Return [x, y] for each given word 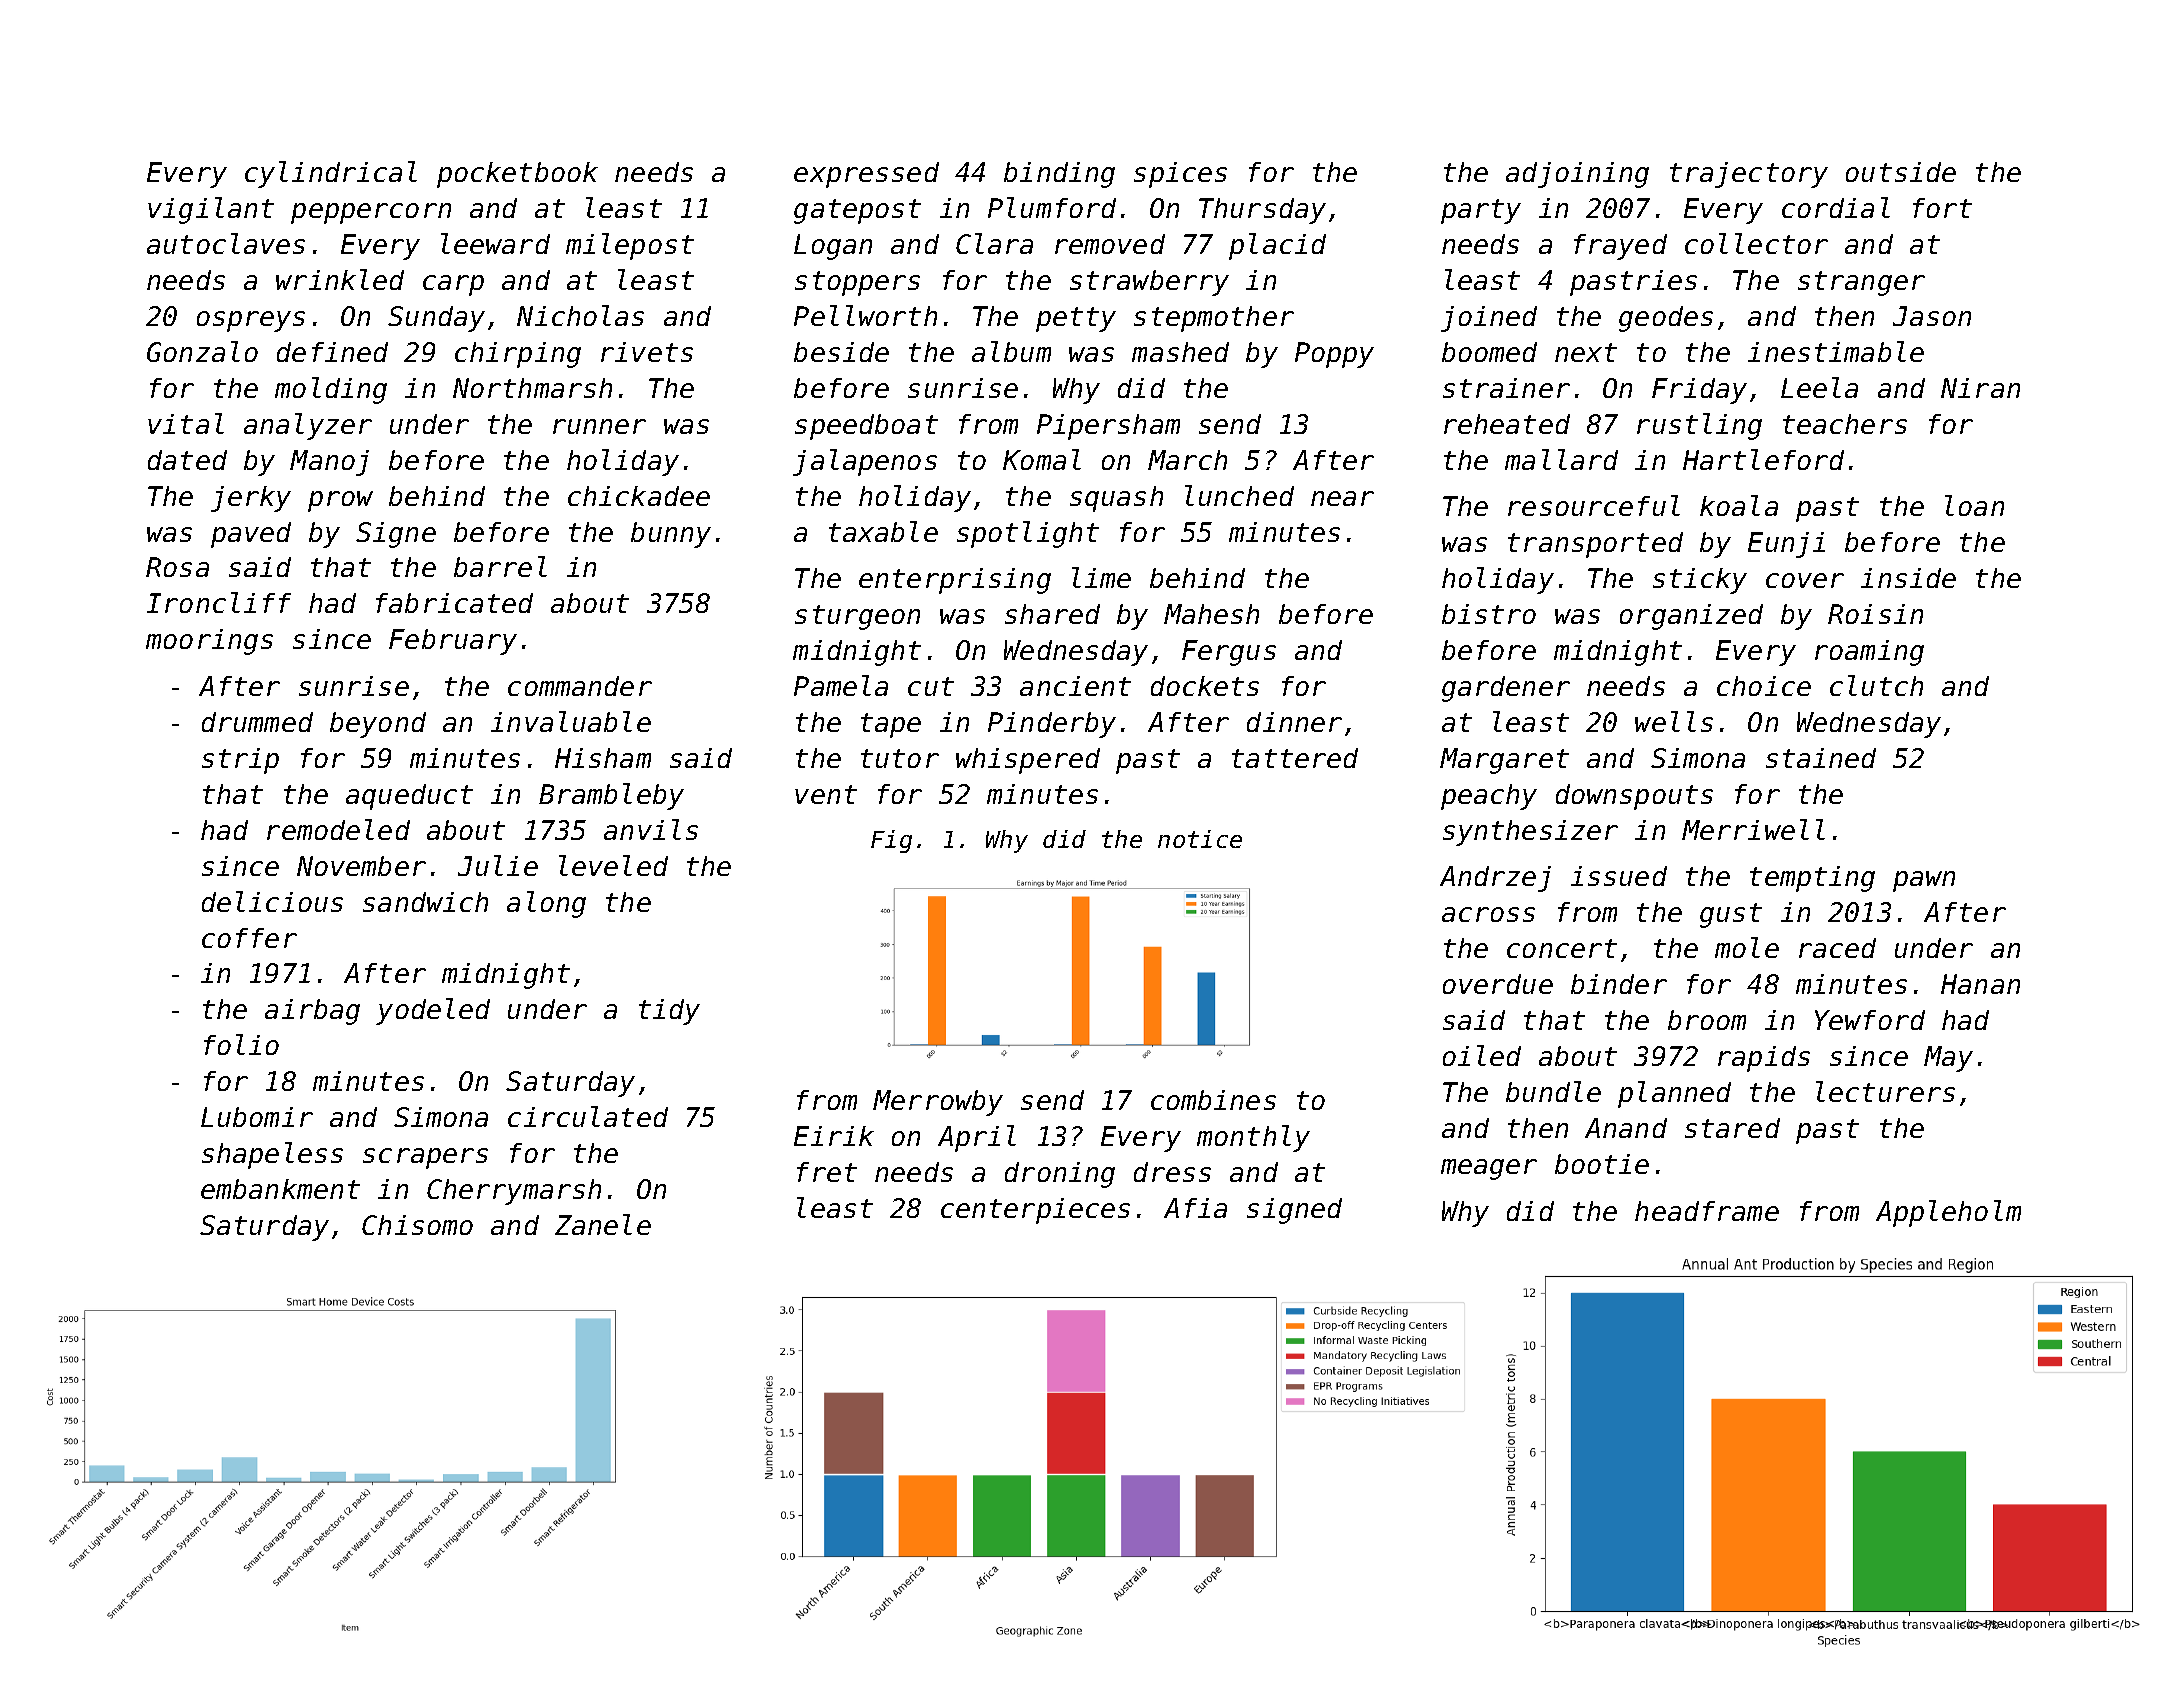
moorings [209, 642]
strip [240, 761]
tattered [1295, 758]
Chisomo [417, 1225]
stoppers [857, 283]
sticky [1700, 581]
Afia [1195, 1208]
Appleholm [1948, 1213]
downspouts [1634, 797]
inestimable [1836, 351]
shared [1052, 614]
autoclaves [226, 243]
